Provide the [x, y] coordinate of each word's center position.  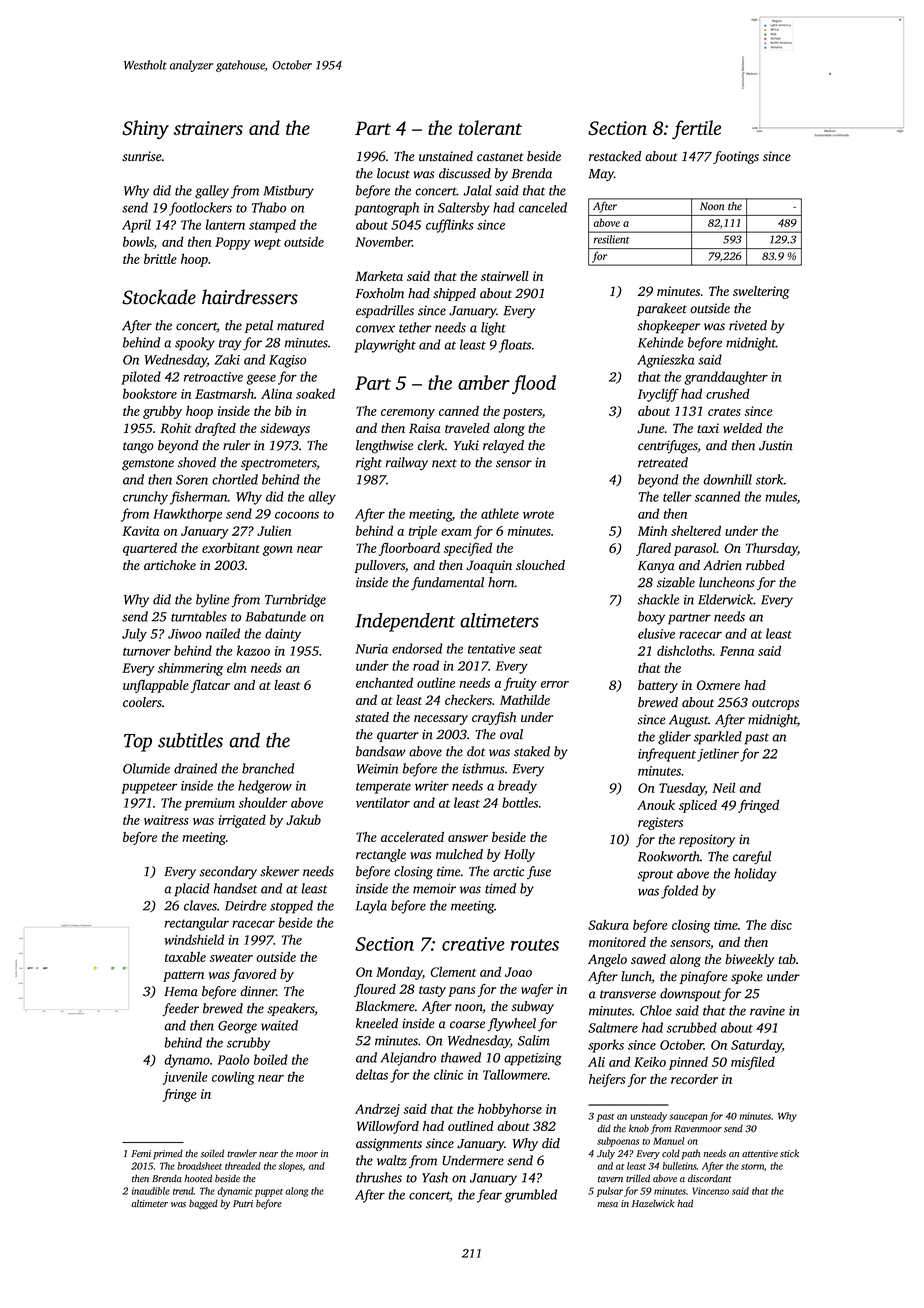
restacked [615, 156]
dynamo [187, 1061]
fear [489, 1196]
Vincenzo [710, 1191]
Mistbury [289, 192]
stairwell [505, 276]
